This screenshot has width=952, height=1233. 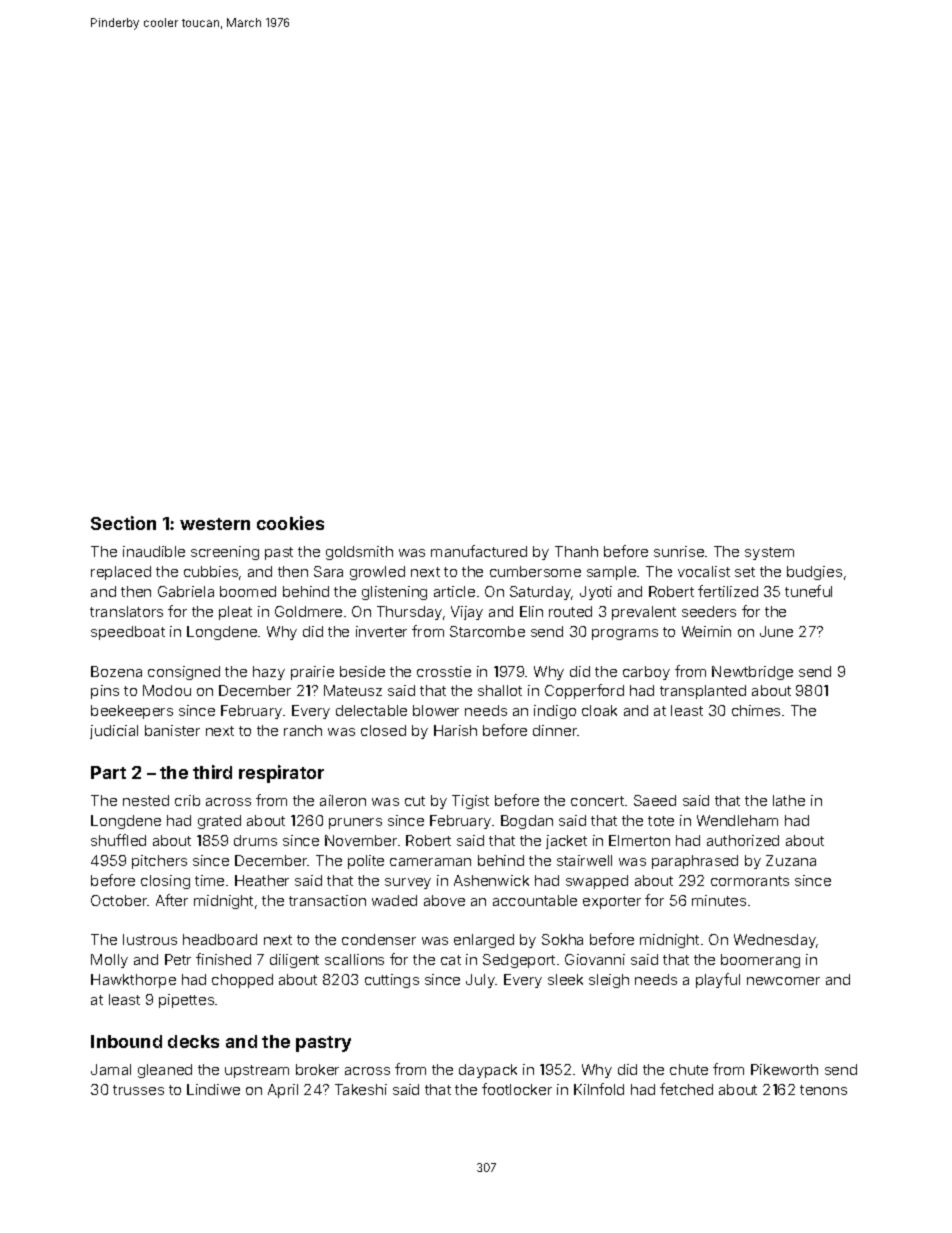 I want to click on cormorants, so click(x=750, y=881).
